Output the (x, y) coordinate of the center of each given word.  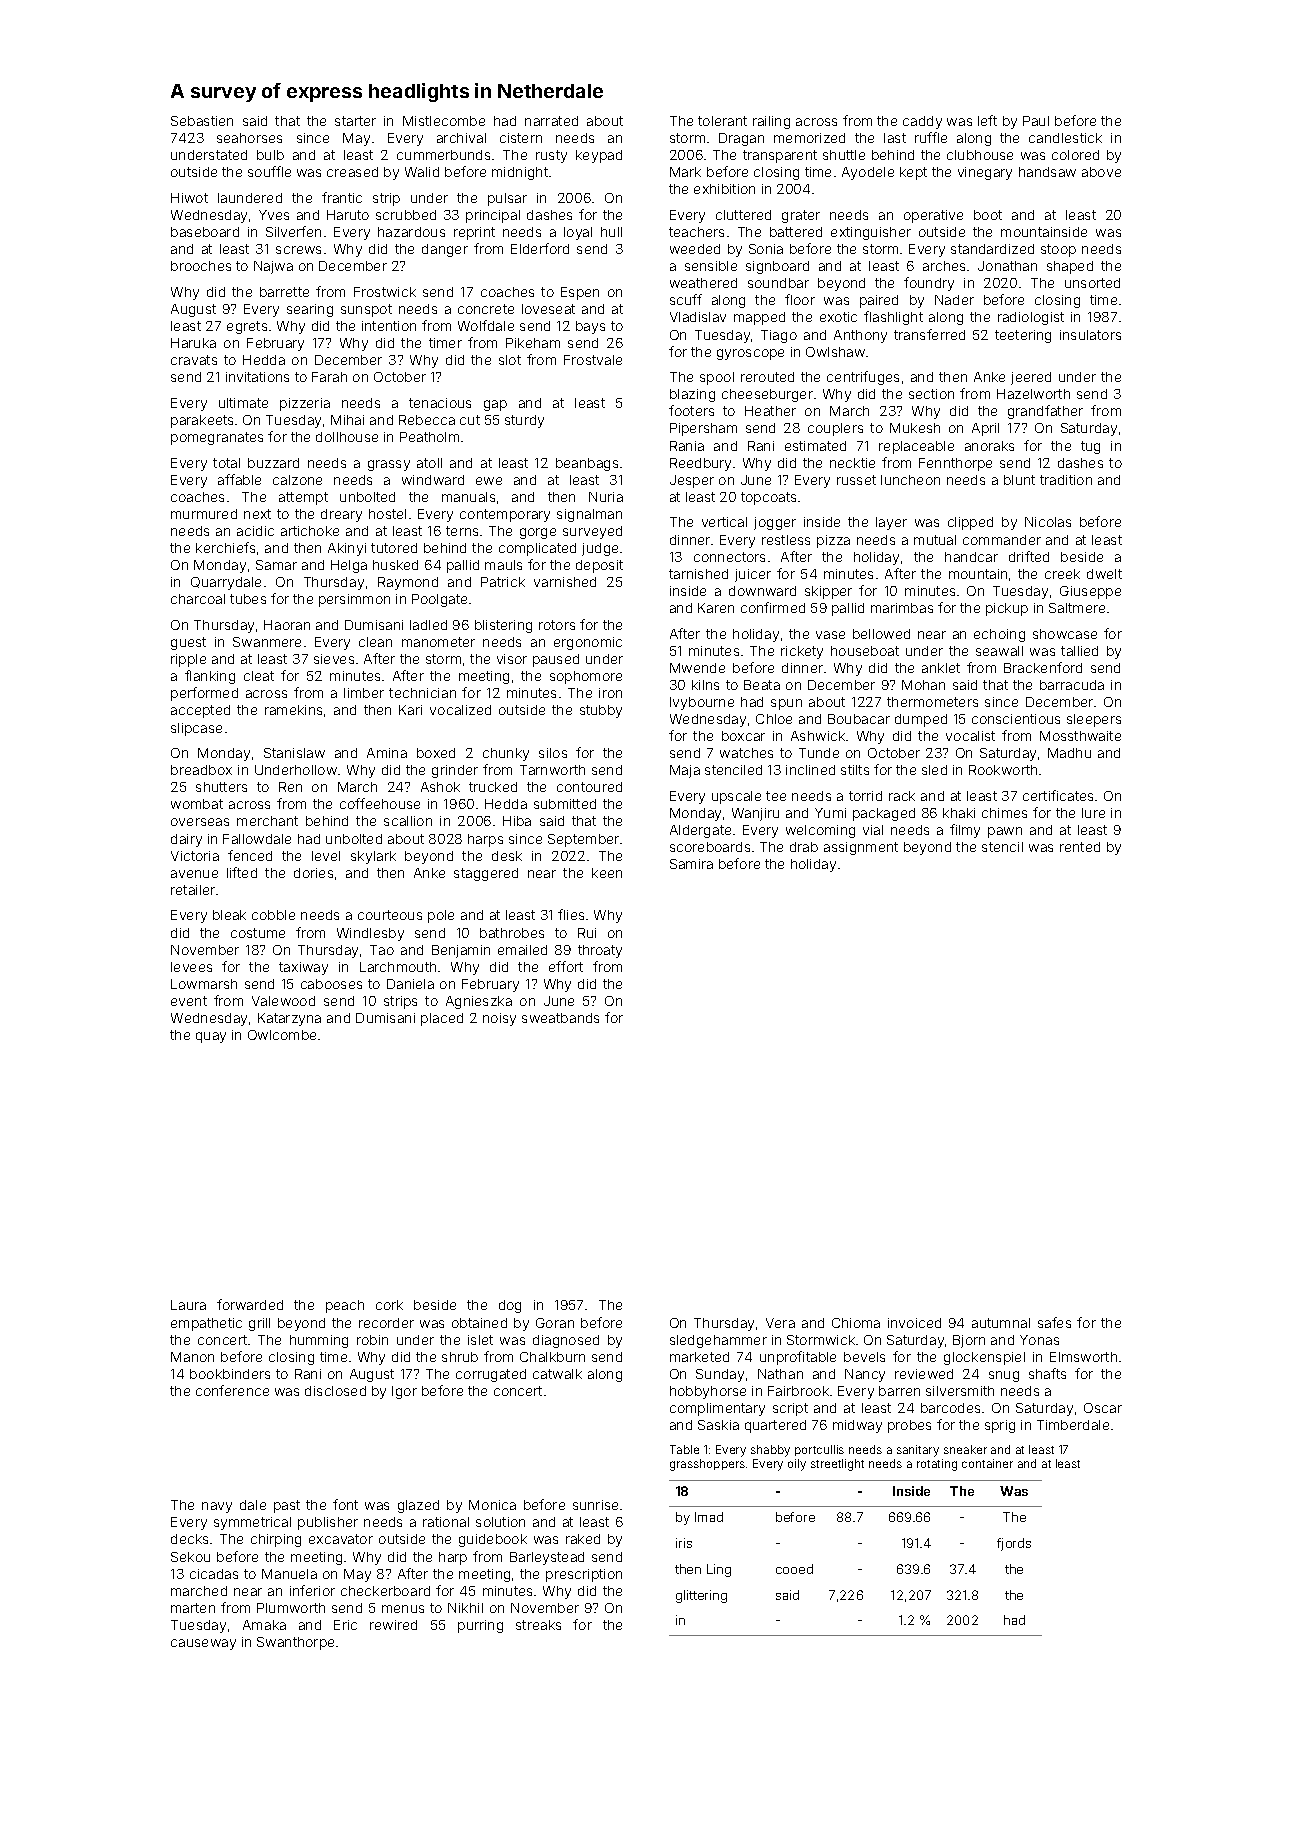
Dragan (741, 139)
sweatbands (560, 1018)
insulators (1090, 335)
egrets (247, 327)
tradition (1066, 480)
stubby (601, 711)
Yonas (1039, 1340)
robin (372, 1340)
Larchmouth (398, 967)
